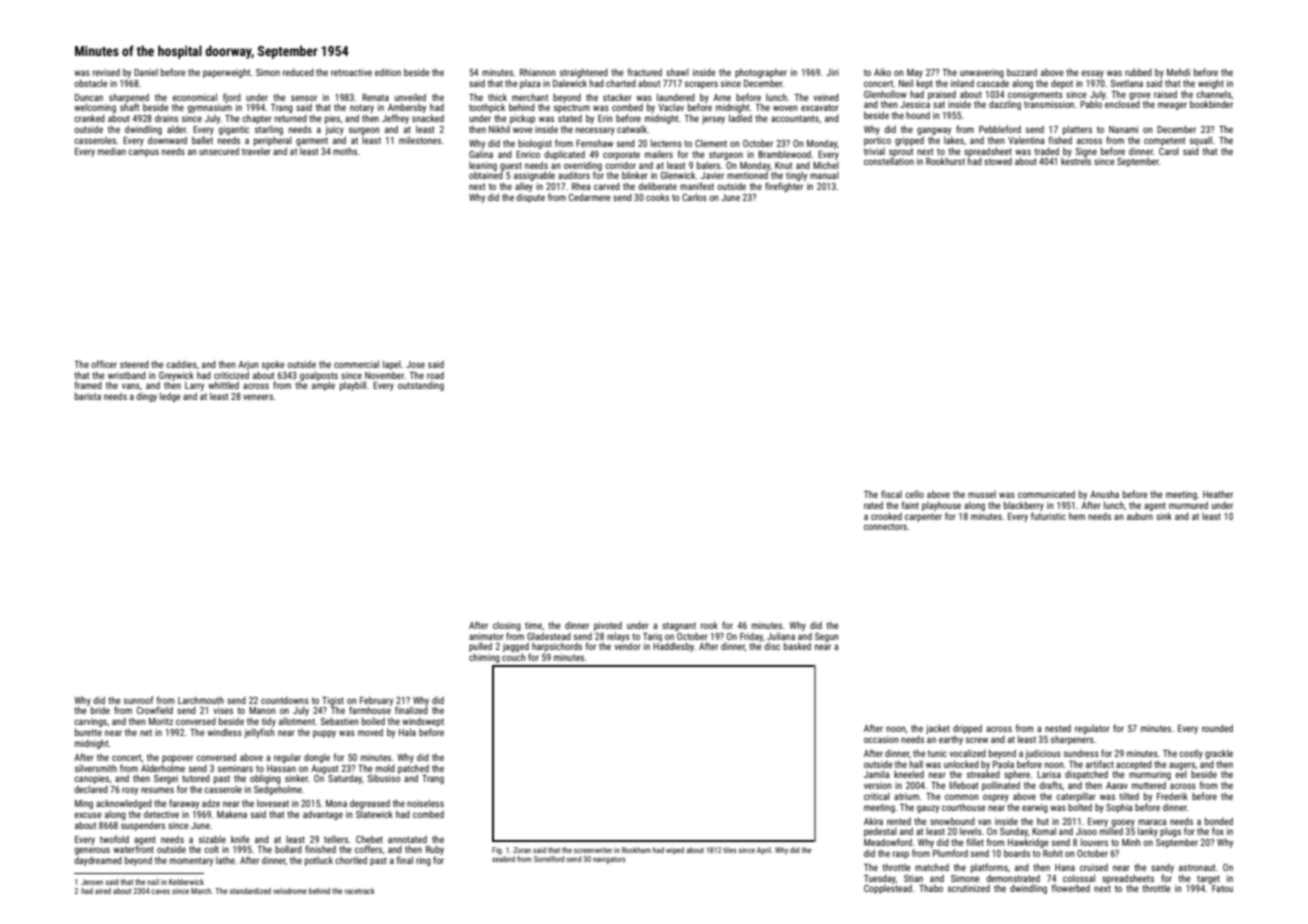  I want to click on road, so click(435, 375).
